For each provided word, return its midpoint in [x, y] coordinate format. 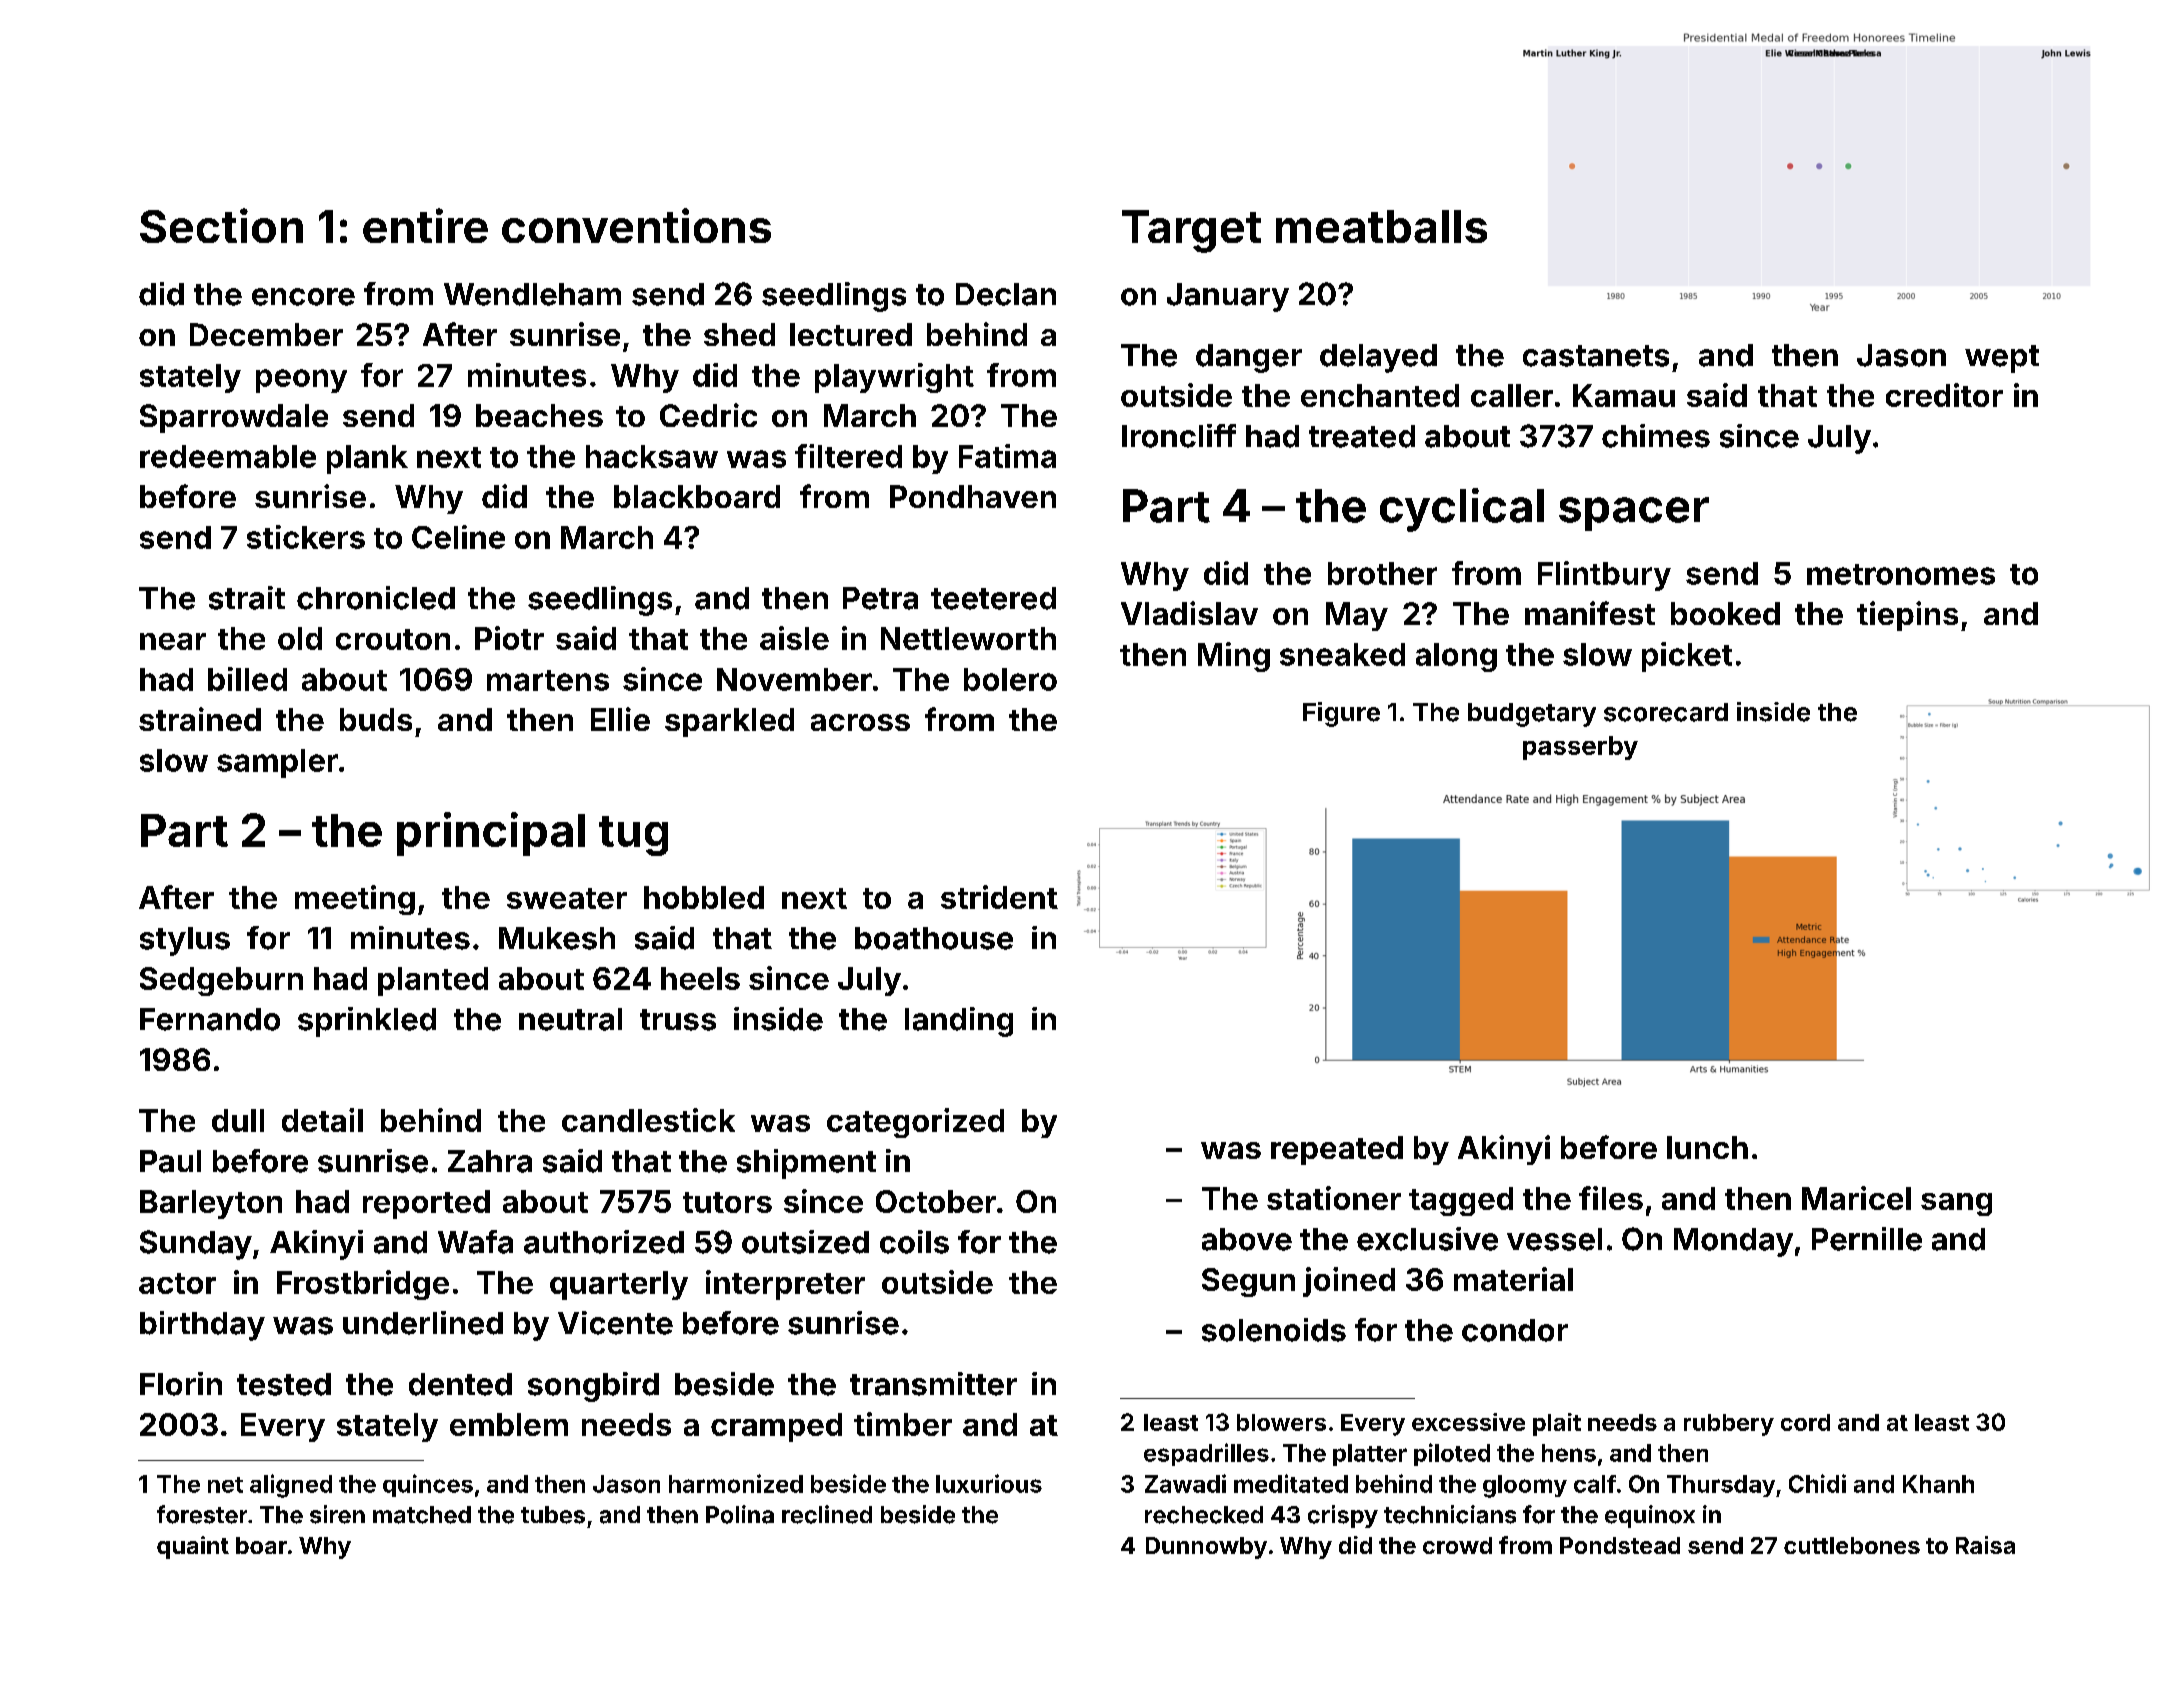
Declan [1006, 294]
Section [221, 225]
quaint [193, 1547]
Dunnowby [1206, 1548]
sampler [277, 763]
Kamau [1624, 395]
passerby [1580, 748]
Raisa [1985, 1545]
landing [959, 1022]
